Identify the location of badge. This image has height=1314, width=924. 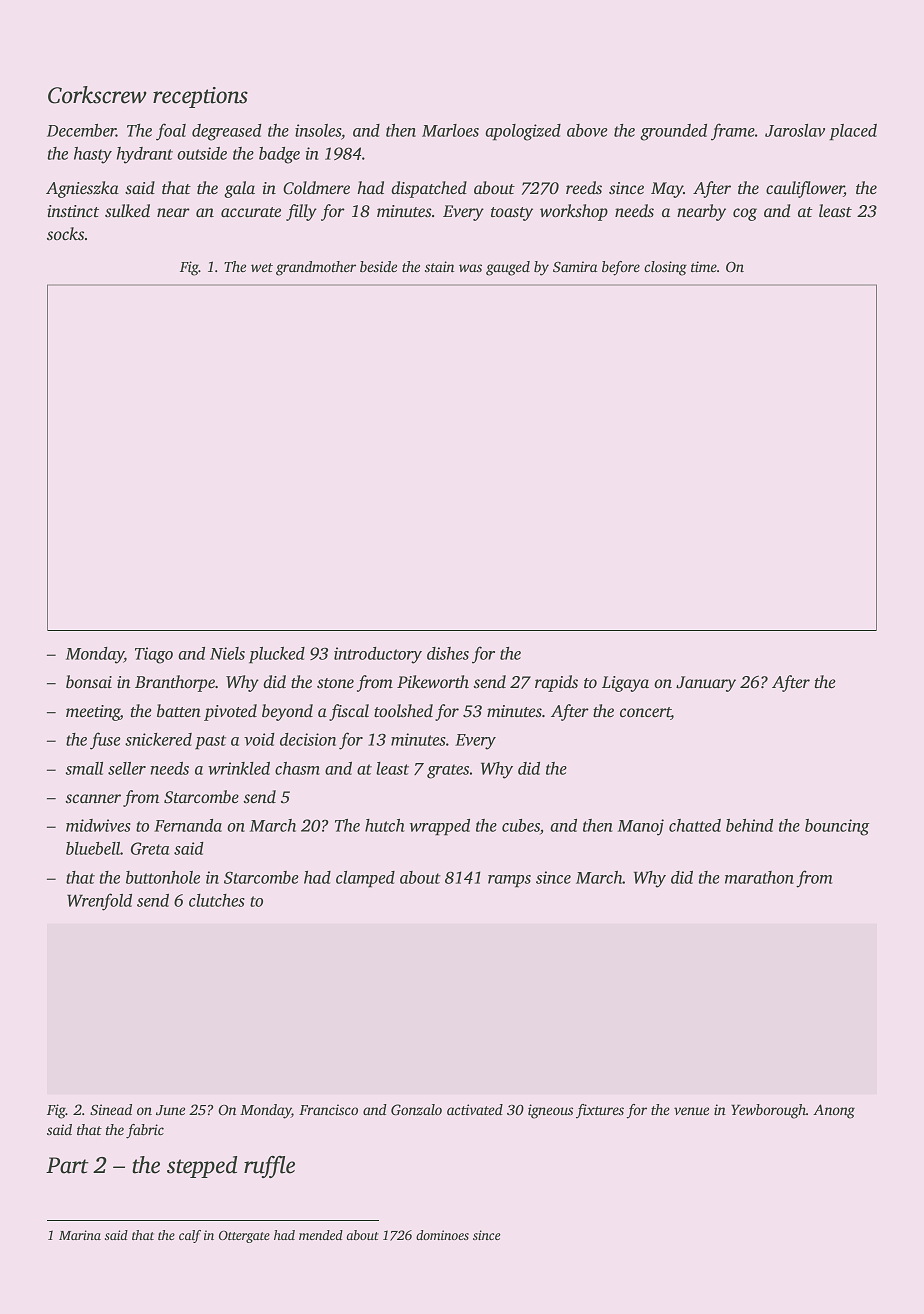
(279, 155).
